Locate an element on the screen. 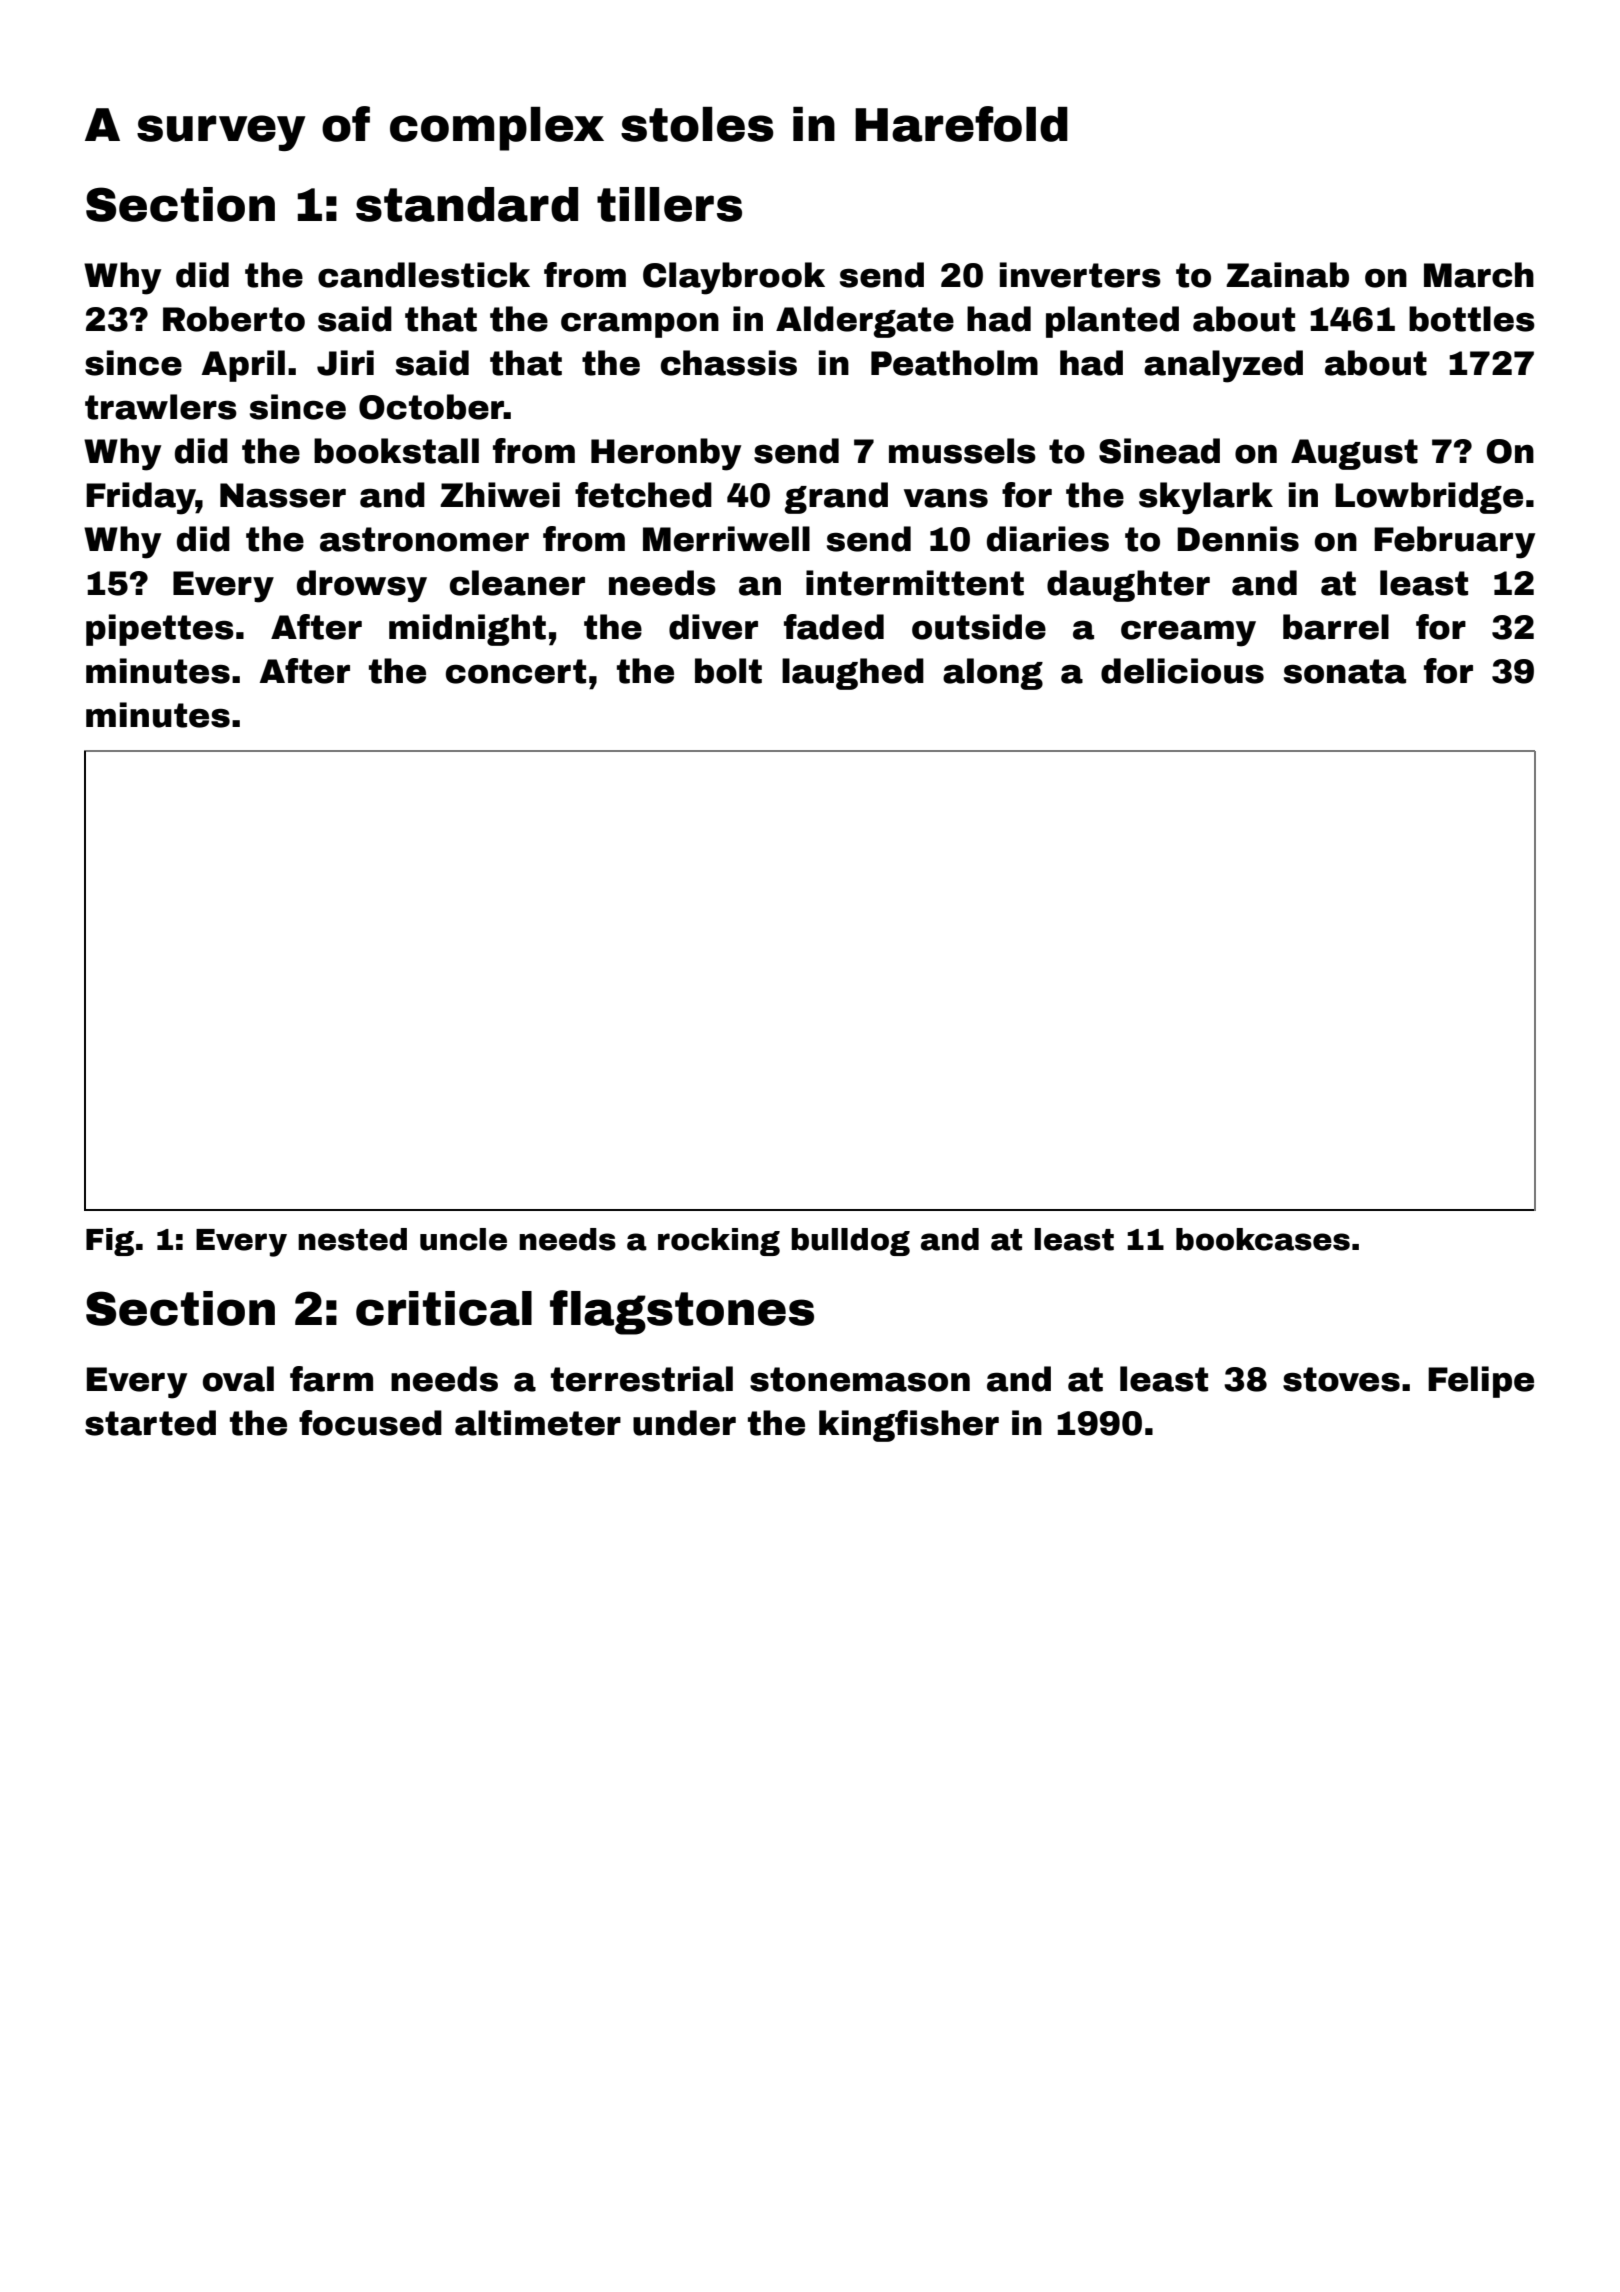 Image resolution: width=1620 pixels, height=2292 pixels. Roberto is located at coordinates (234, 319).
